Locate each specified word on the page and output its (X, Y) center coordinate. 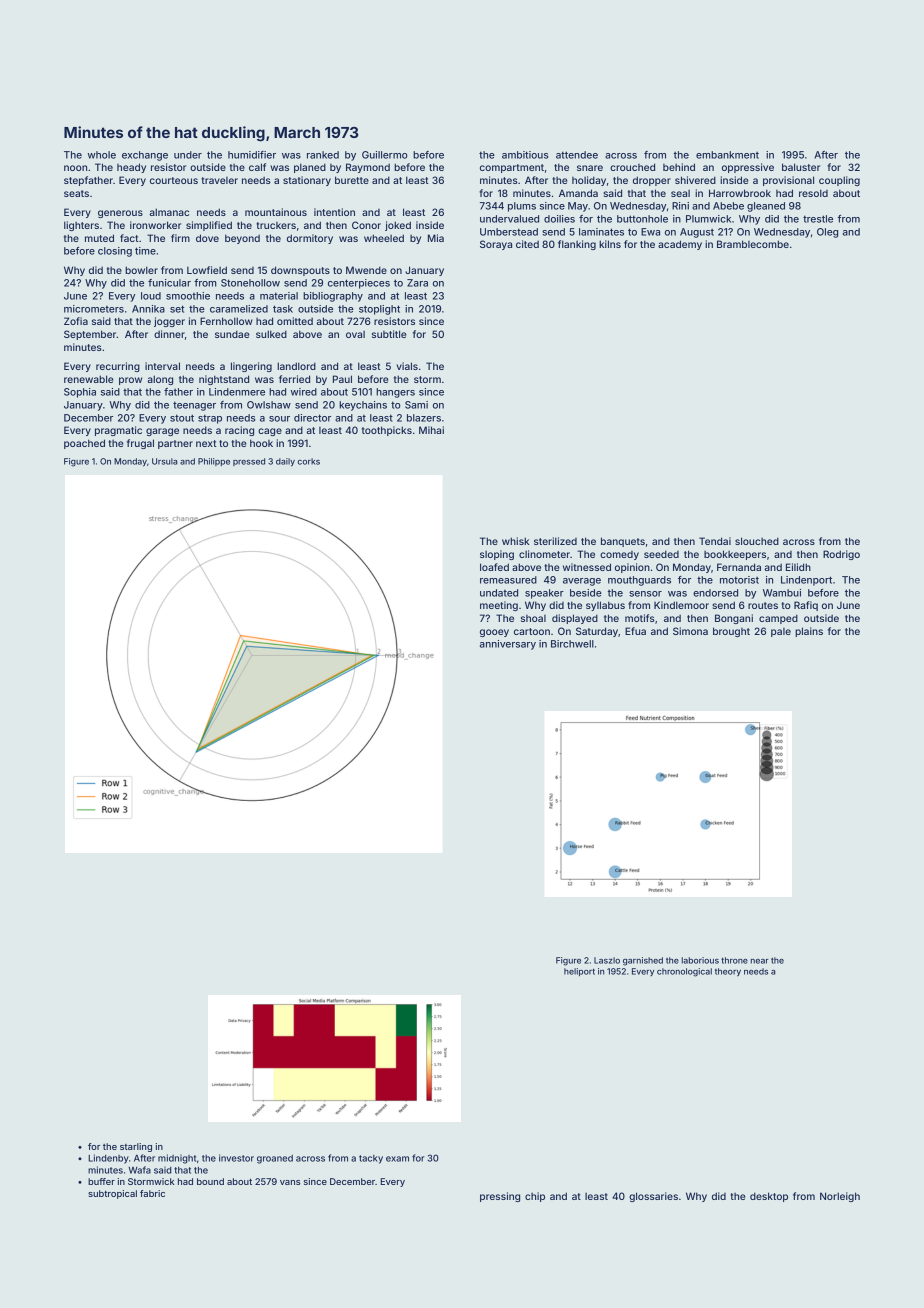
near (760, 961)
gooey (494, 633)
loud (151, 296)
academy (680, 245)
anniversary (508, 645)
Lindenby (108, 1159)
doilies (559, 219)
